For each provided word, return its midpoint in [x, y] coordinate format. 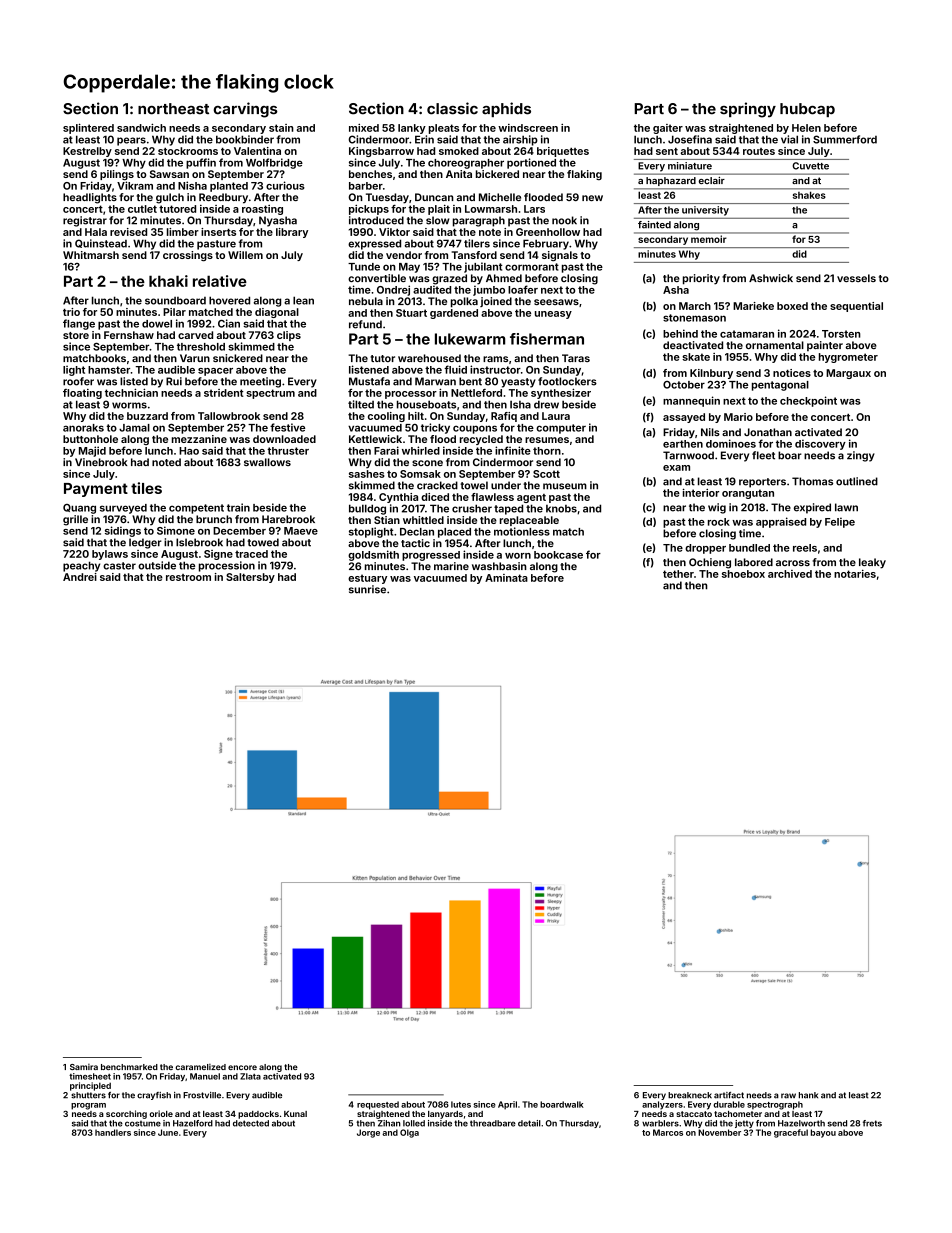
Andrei [80, 577]
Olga [409, 1133]
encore [242, 1067]
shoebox [743, 574]
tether [678, 574]
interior [701, 492]
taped [508, 509]
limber [183, 232]
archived [790, 574]
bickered [497, 174]
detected [251, 1123]
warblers [660, 1123]
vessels [856, 278]
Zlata [250, 1076]
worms [129, 405]
